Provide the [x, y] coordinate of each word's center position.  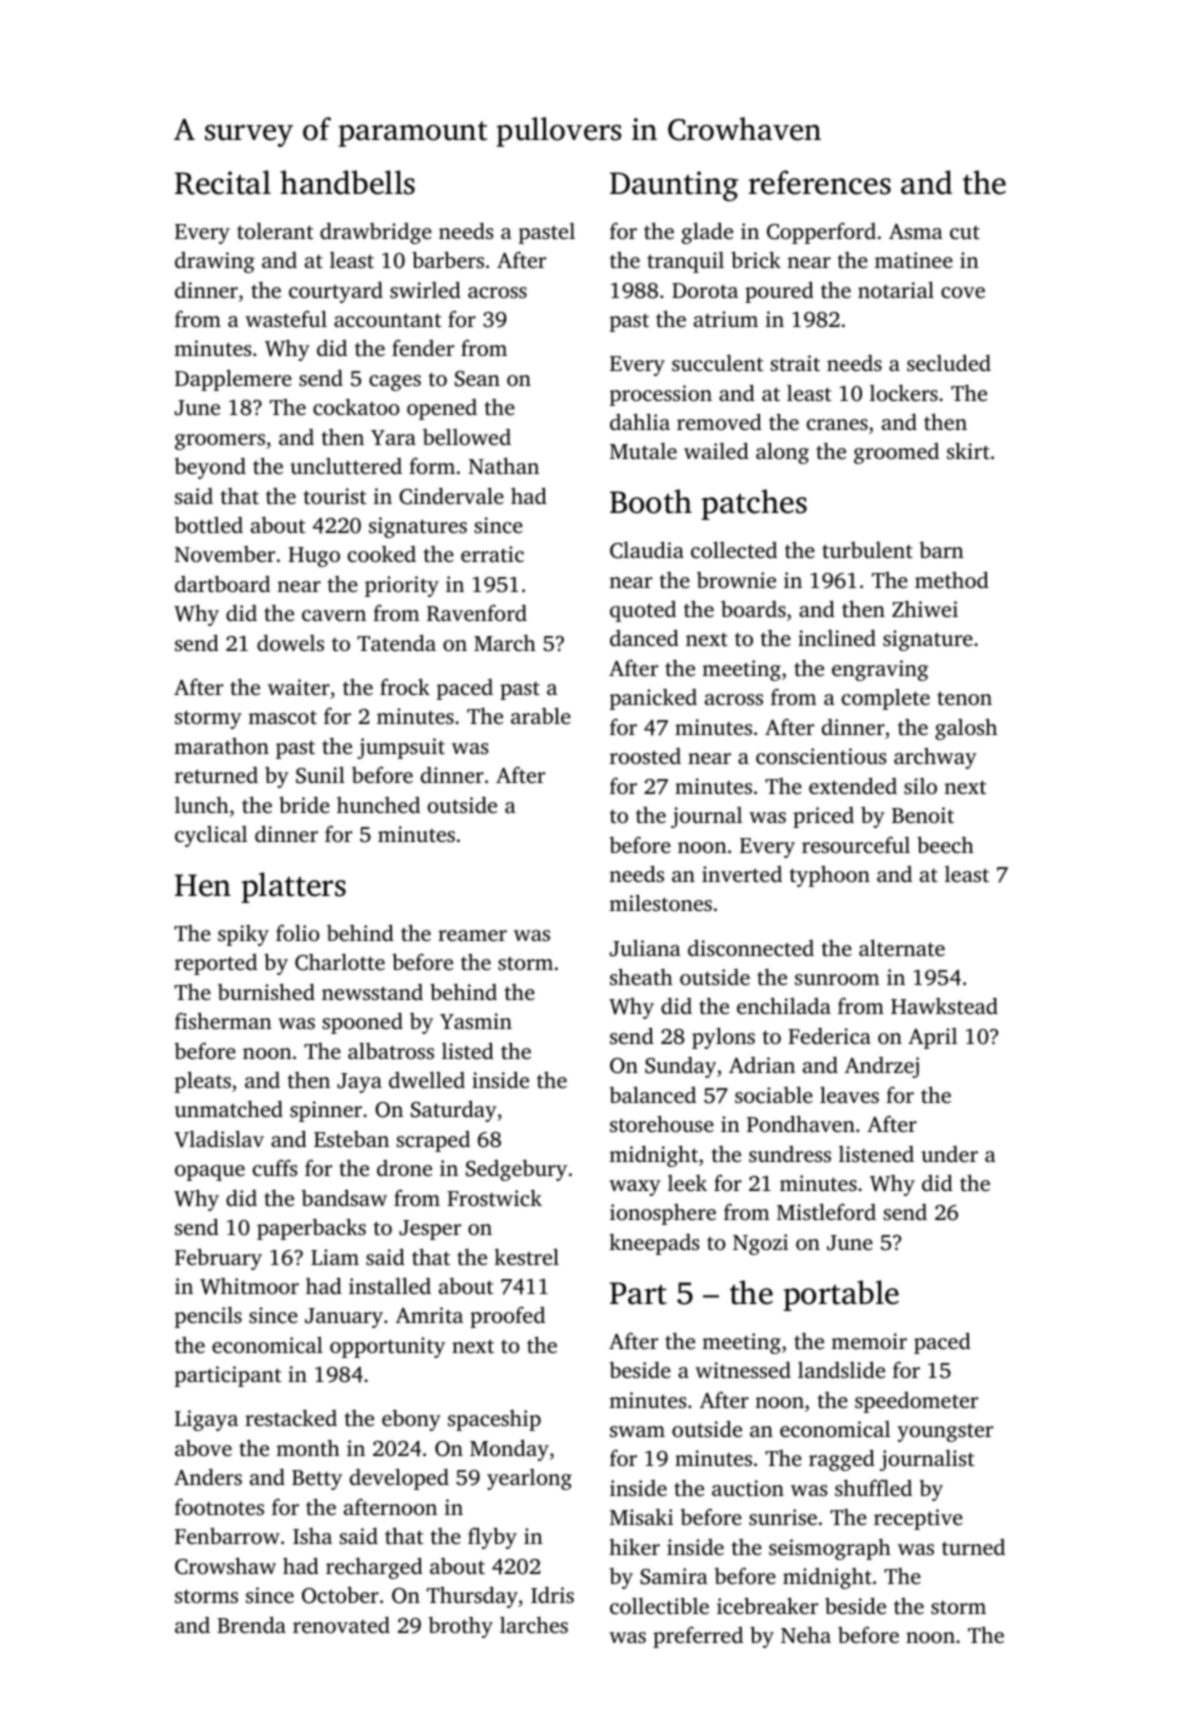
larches [534, 1624]
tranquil [685, 262]
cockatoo [356, 406]
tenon [964, 698]
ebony [411, 1420]
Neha [806, 1634]
